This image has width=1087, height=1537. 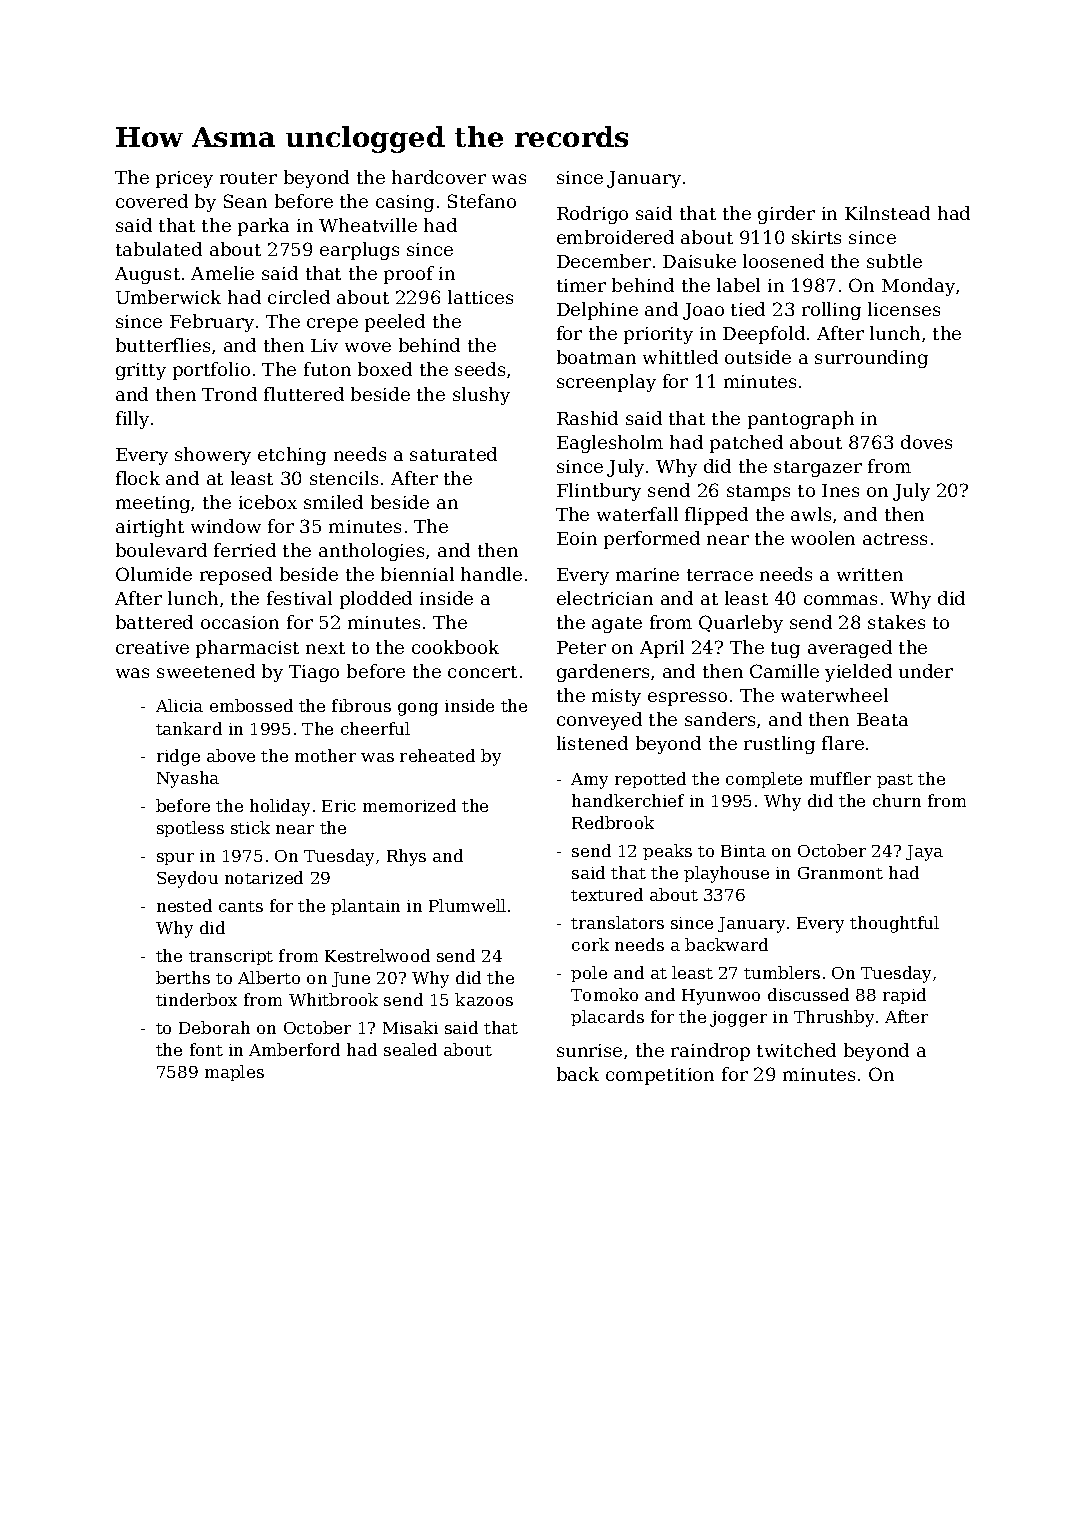 I want to click on Kilnstead, so click(x=887, y=213).
